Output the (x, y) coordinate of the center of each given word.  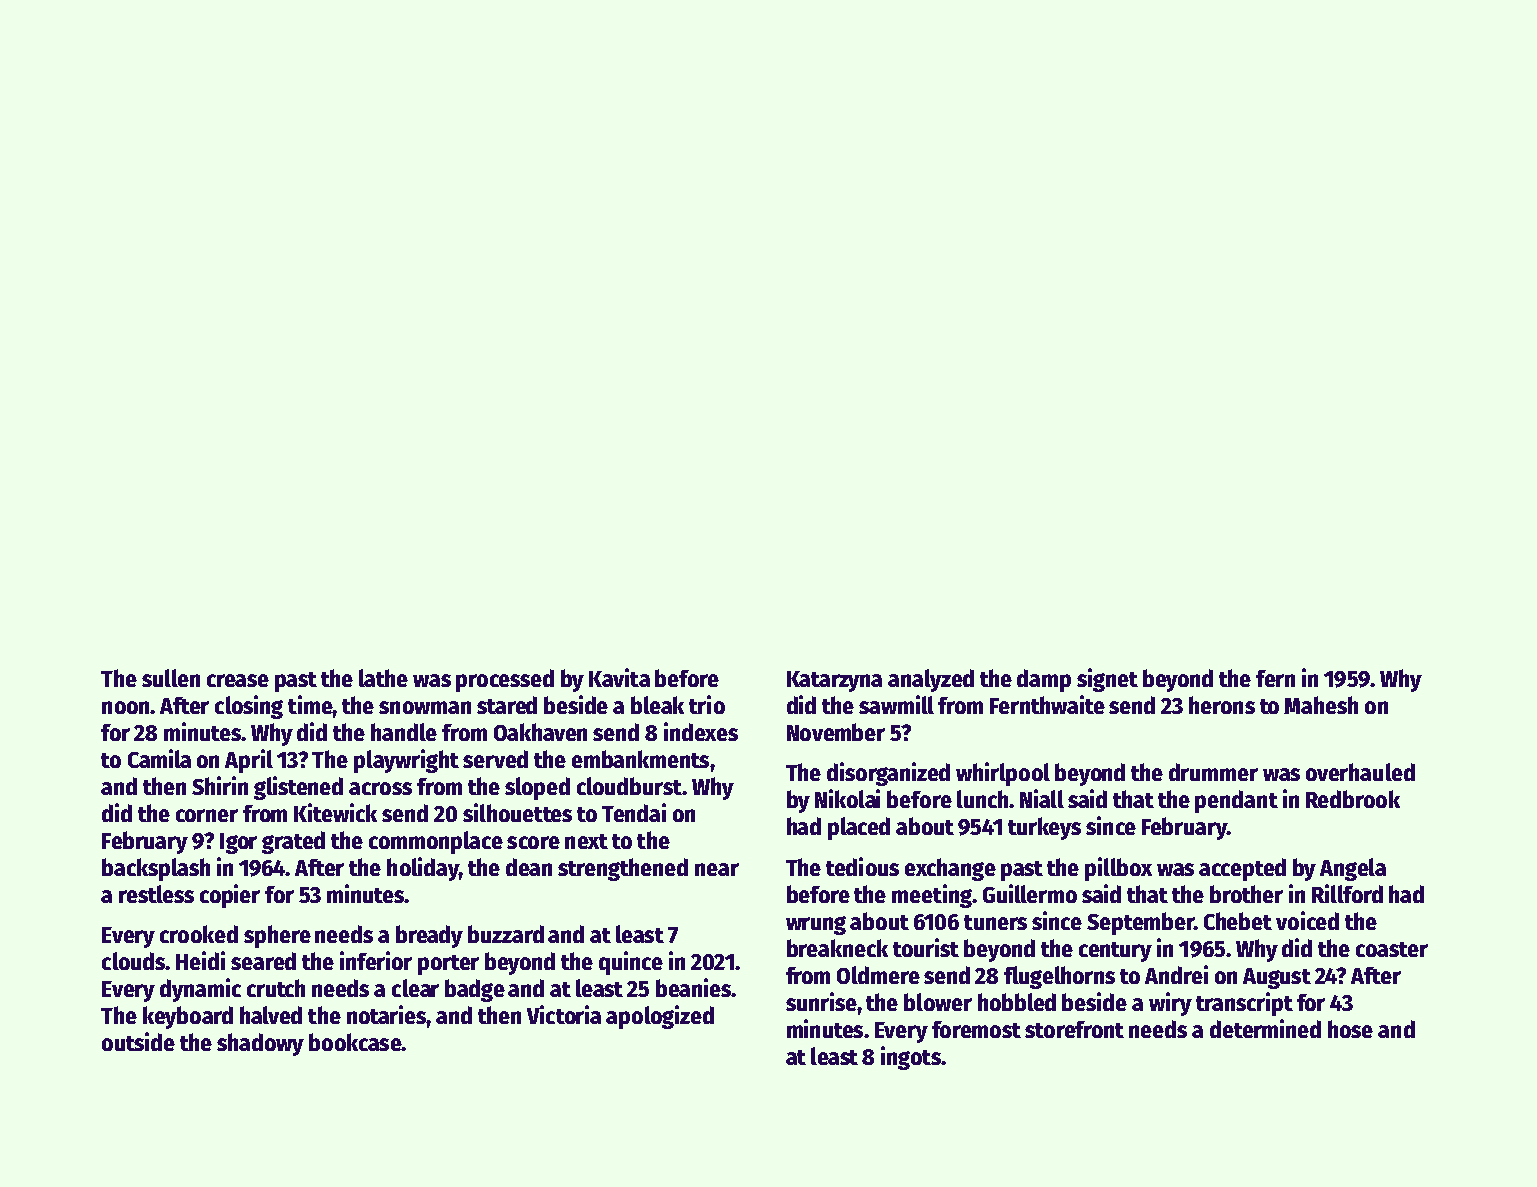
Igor (238, 843)
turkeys (1044, 828)
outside (138, 1041)
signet (1107, 680)
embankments (640, 759)
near (717, 869)
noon (126, 707)
